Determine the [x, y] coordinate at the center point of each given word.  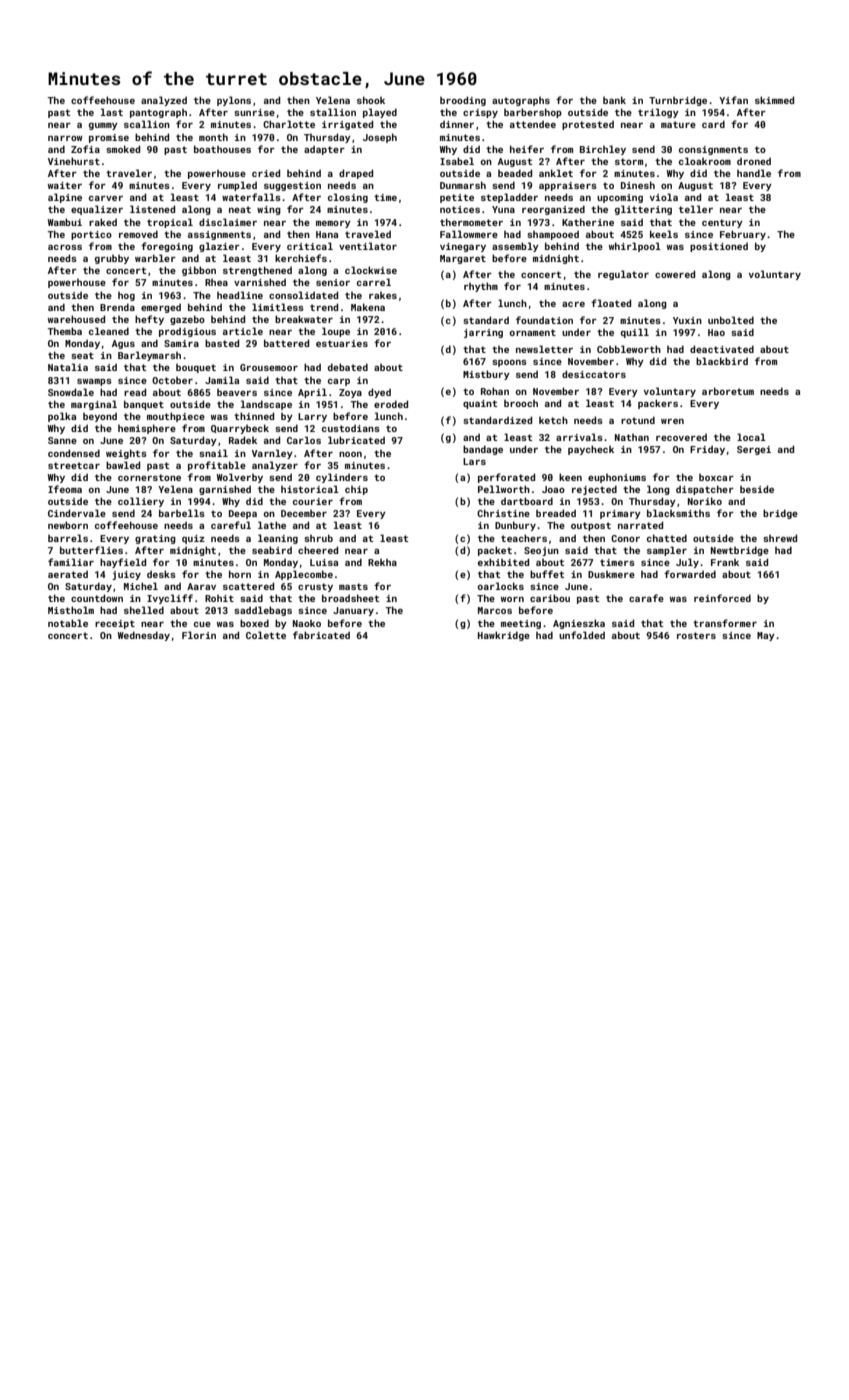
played [380, 113]
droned [754, 161]
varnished [260, 282]
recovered [681, 437]
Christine [503, 513]
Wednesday [144, 636]
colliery [141, 502]
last [112, 112]
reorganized [553, 210]
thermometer [471, 222]
